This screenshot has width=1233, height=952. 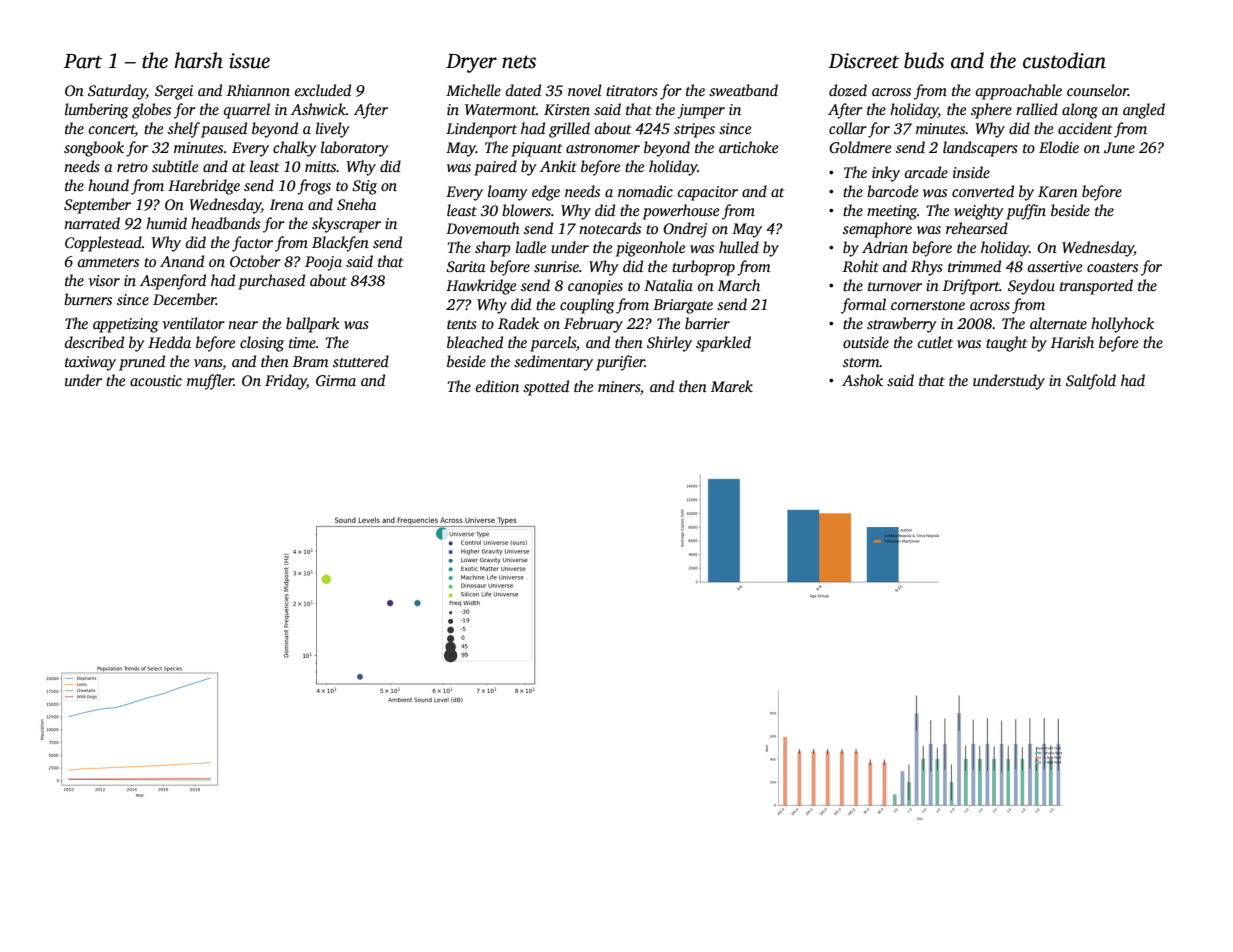 I want to click on visor, so click(x=104, y=280).
